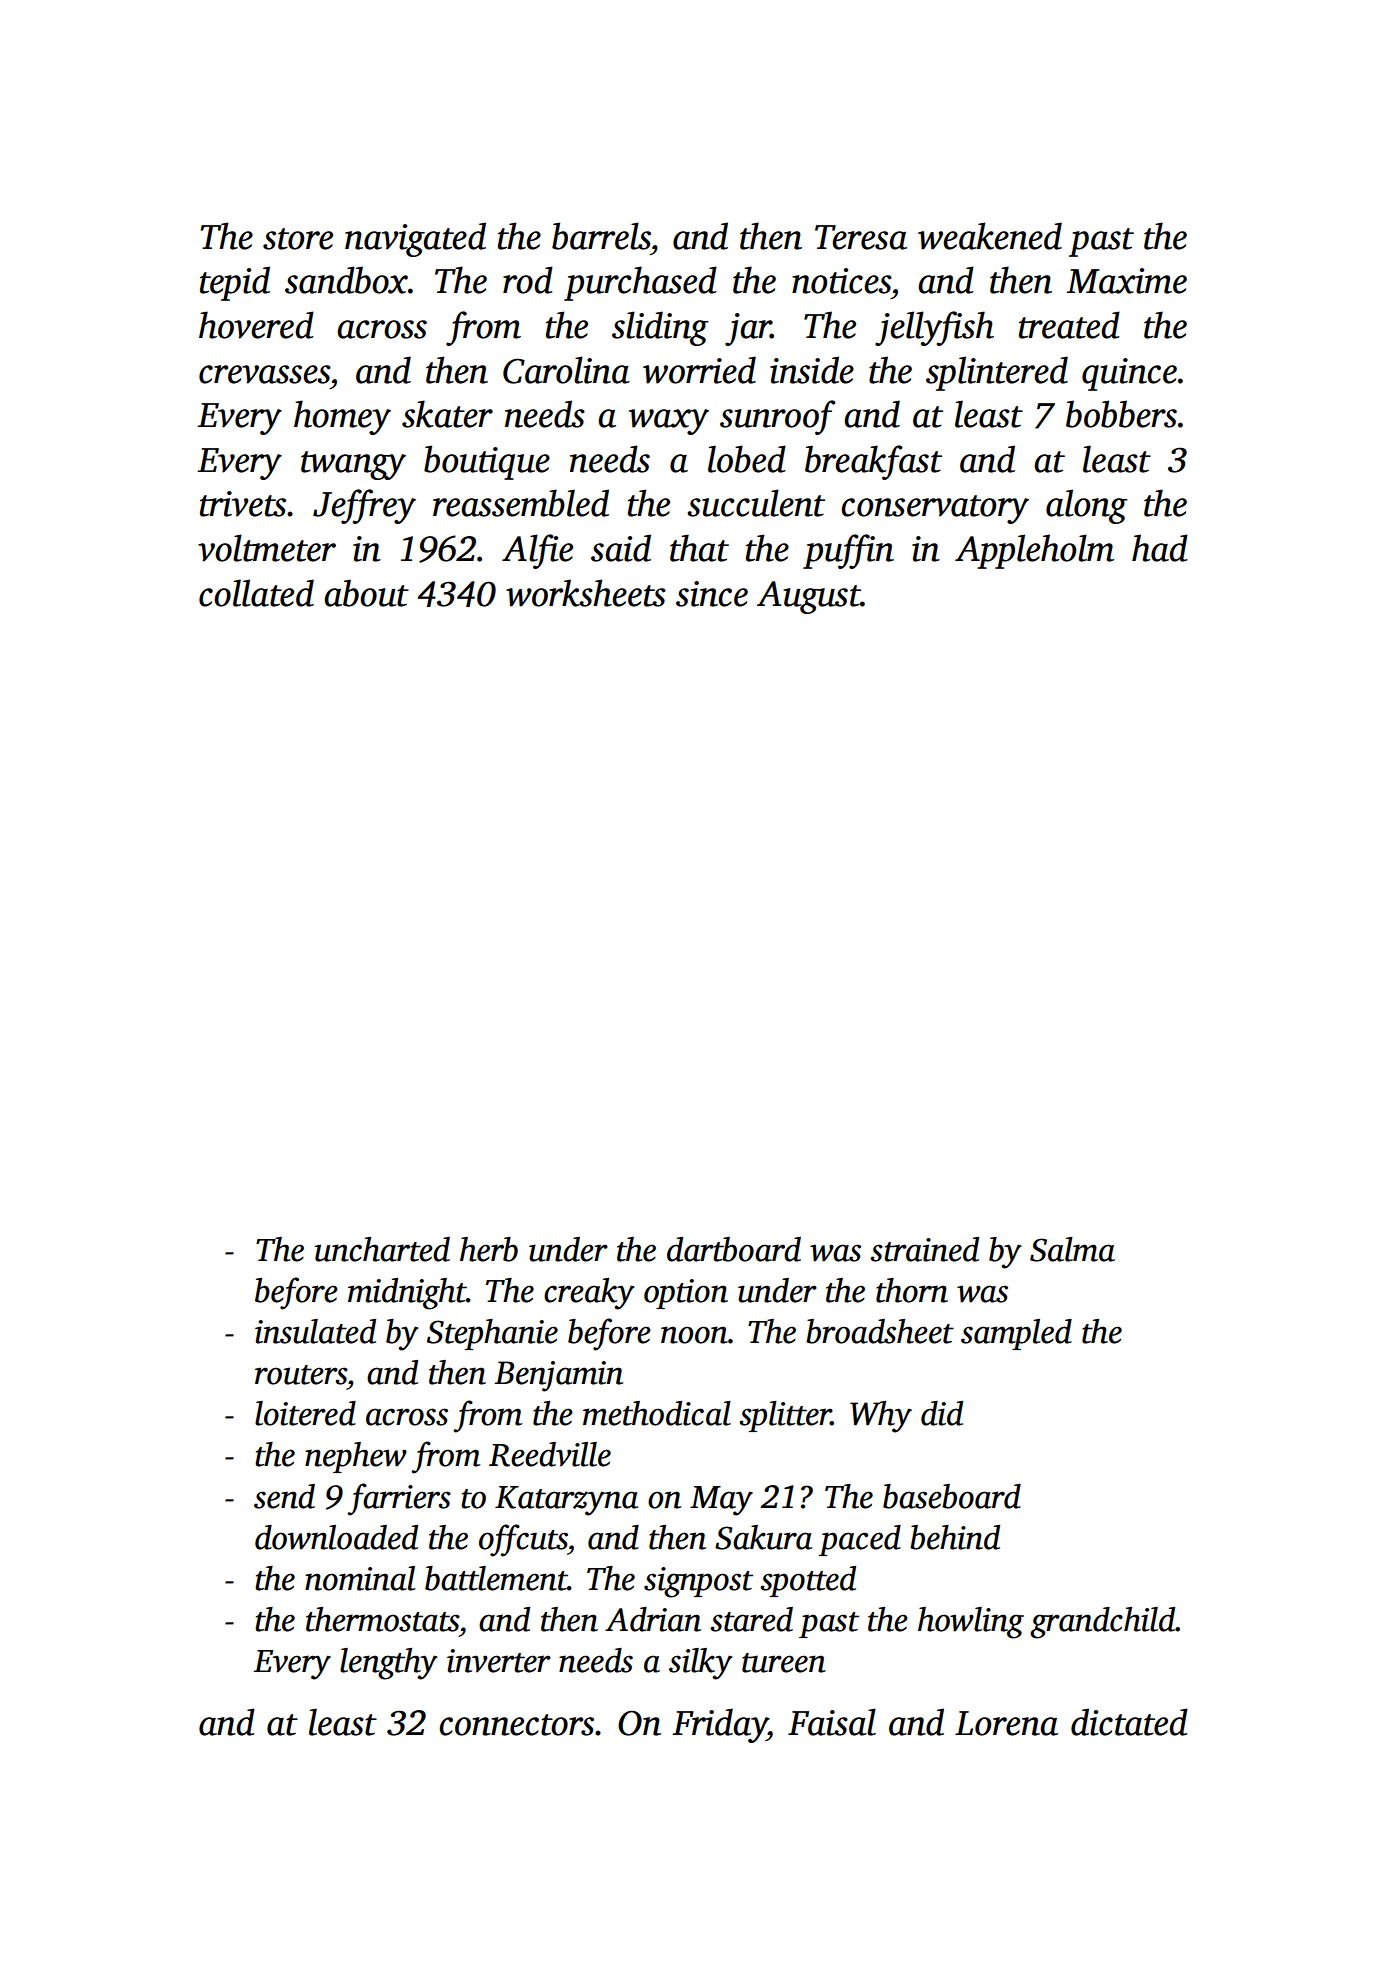  What do you see at coordinates (734, 1249) in the image?
I see `dartboard` at bounding box center [734, 1249].
